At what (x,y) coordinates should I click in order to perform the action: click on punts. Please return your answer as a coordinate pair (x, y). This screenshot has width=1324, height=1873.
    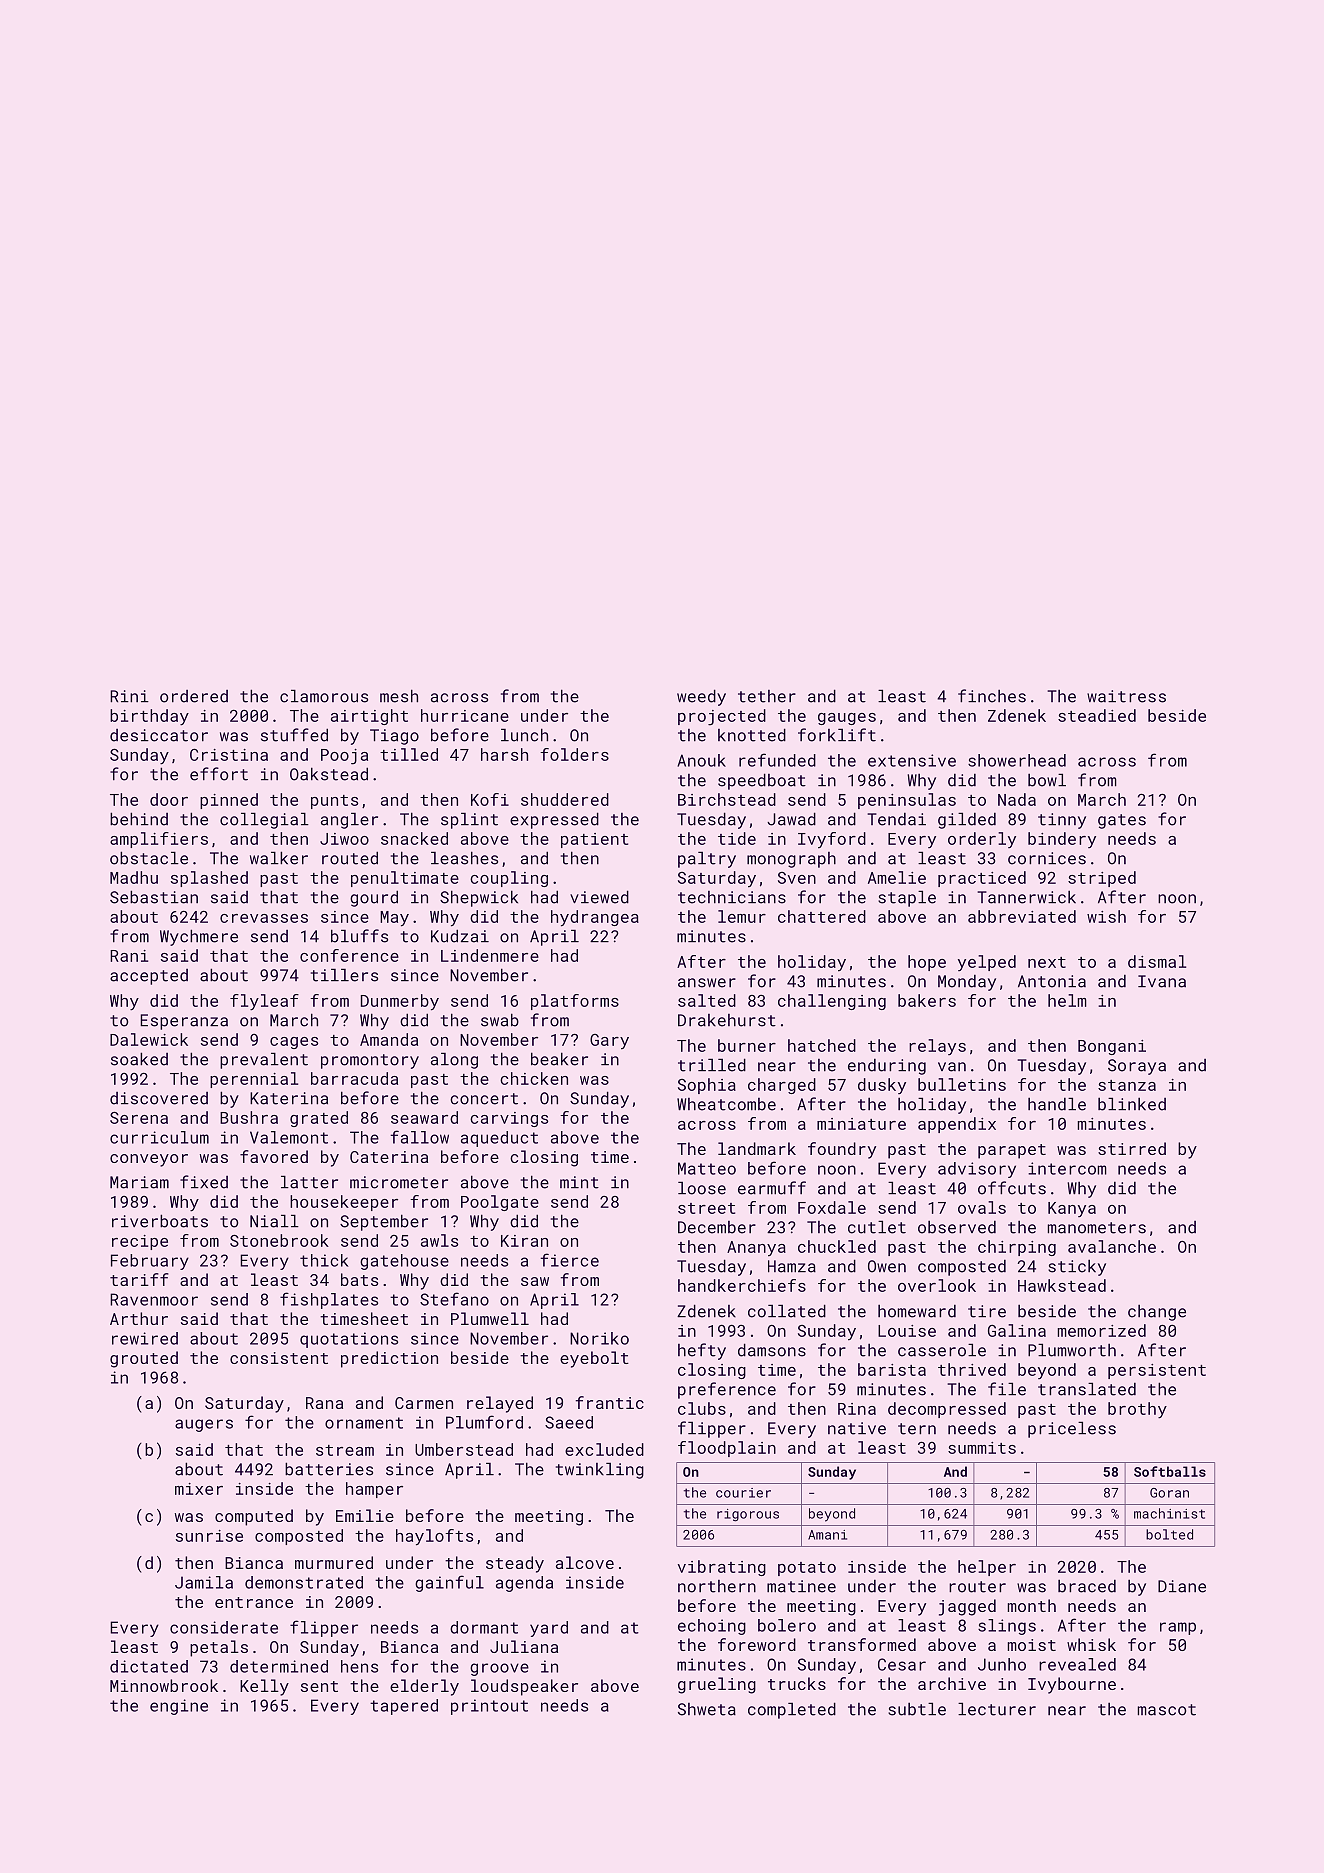
    Looking at the image, I should click on (334, 802).
